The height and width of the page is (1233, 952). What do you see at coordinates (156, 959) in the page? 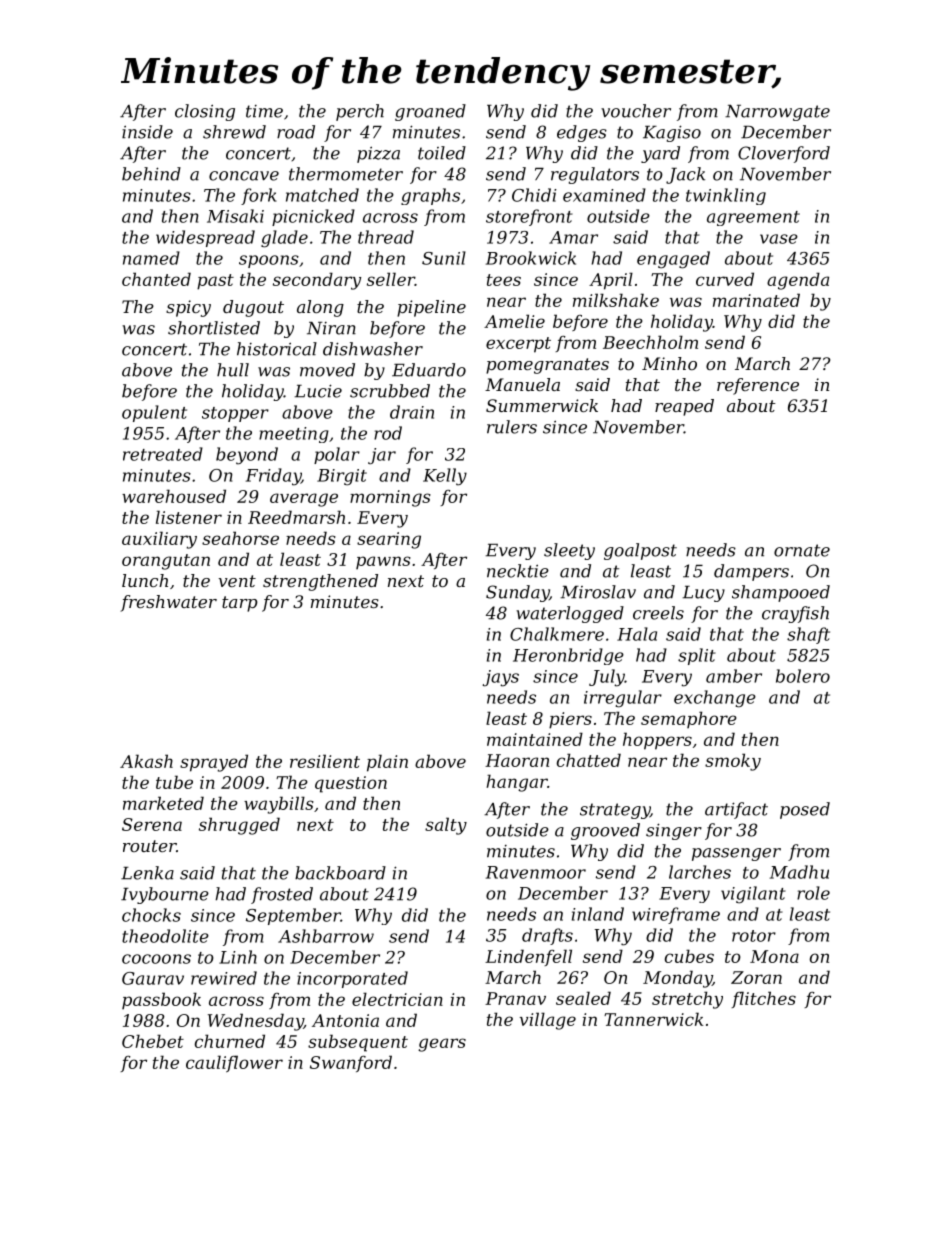
I see `cocoons` at bounding box center [156, 959].
